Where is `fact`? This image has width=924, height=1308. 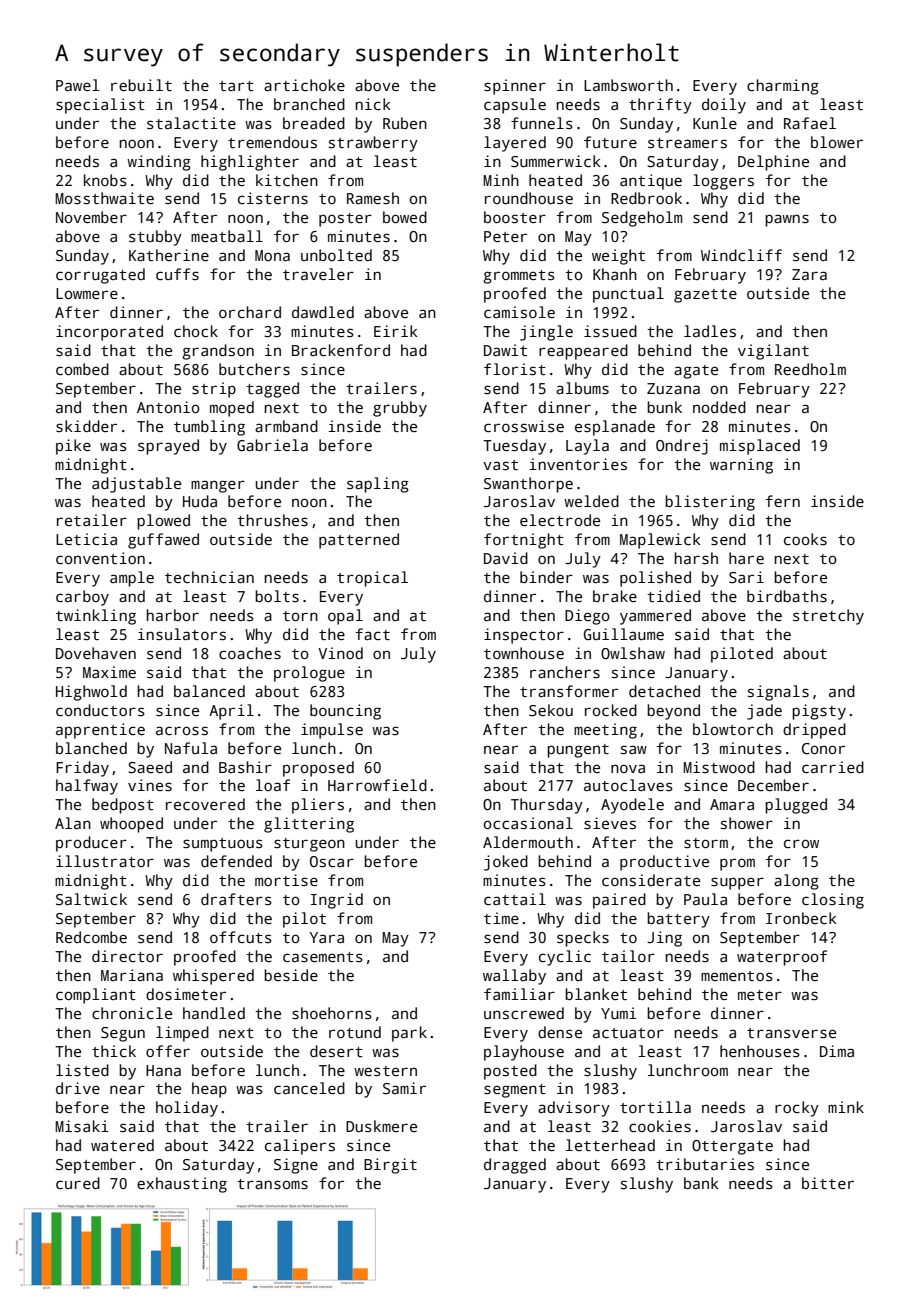 fact is located at coordinates (373, 634).
